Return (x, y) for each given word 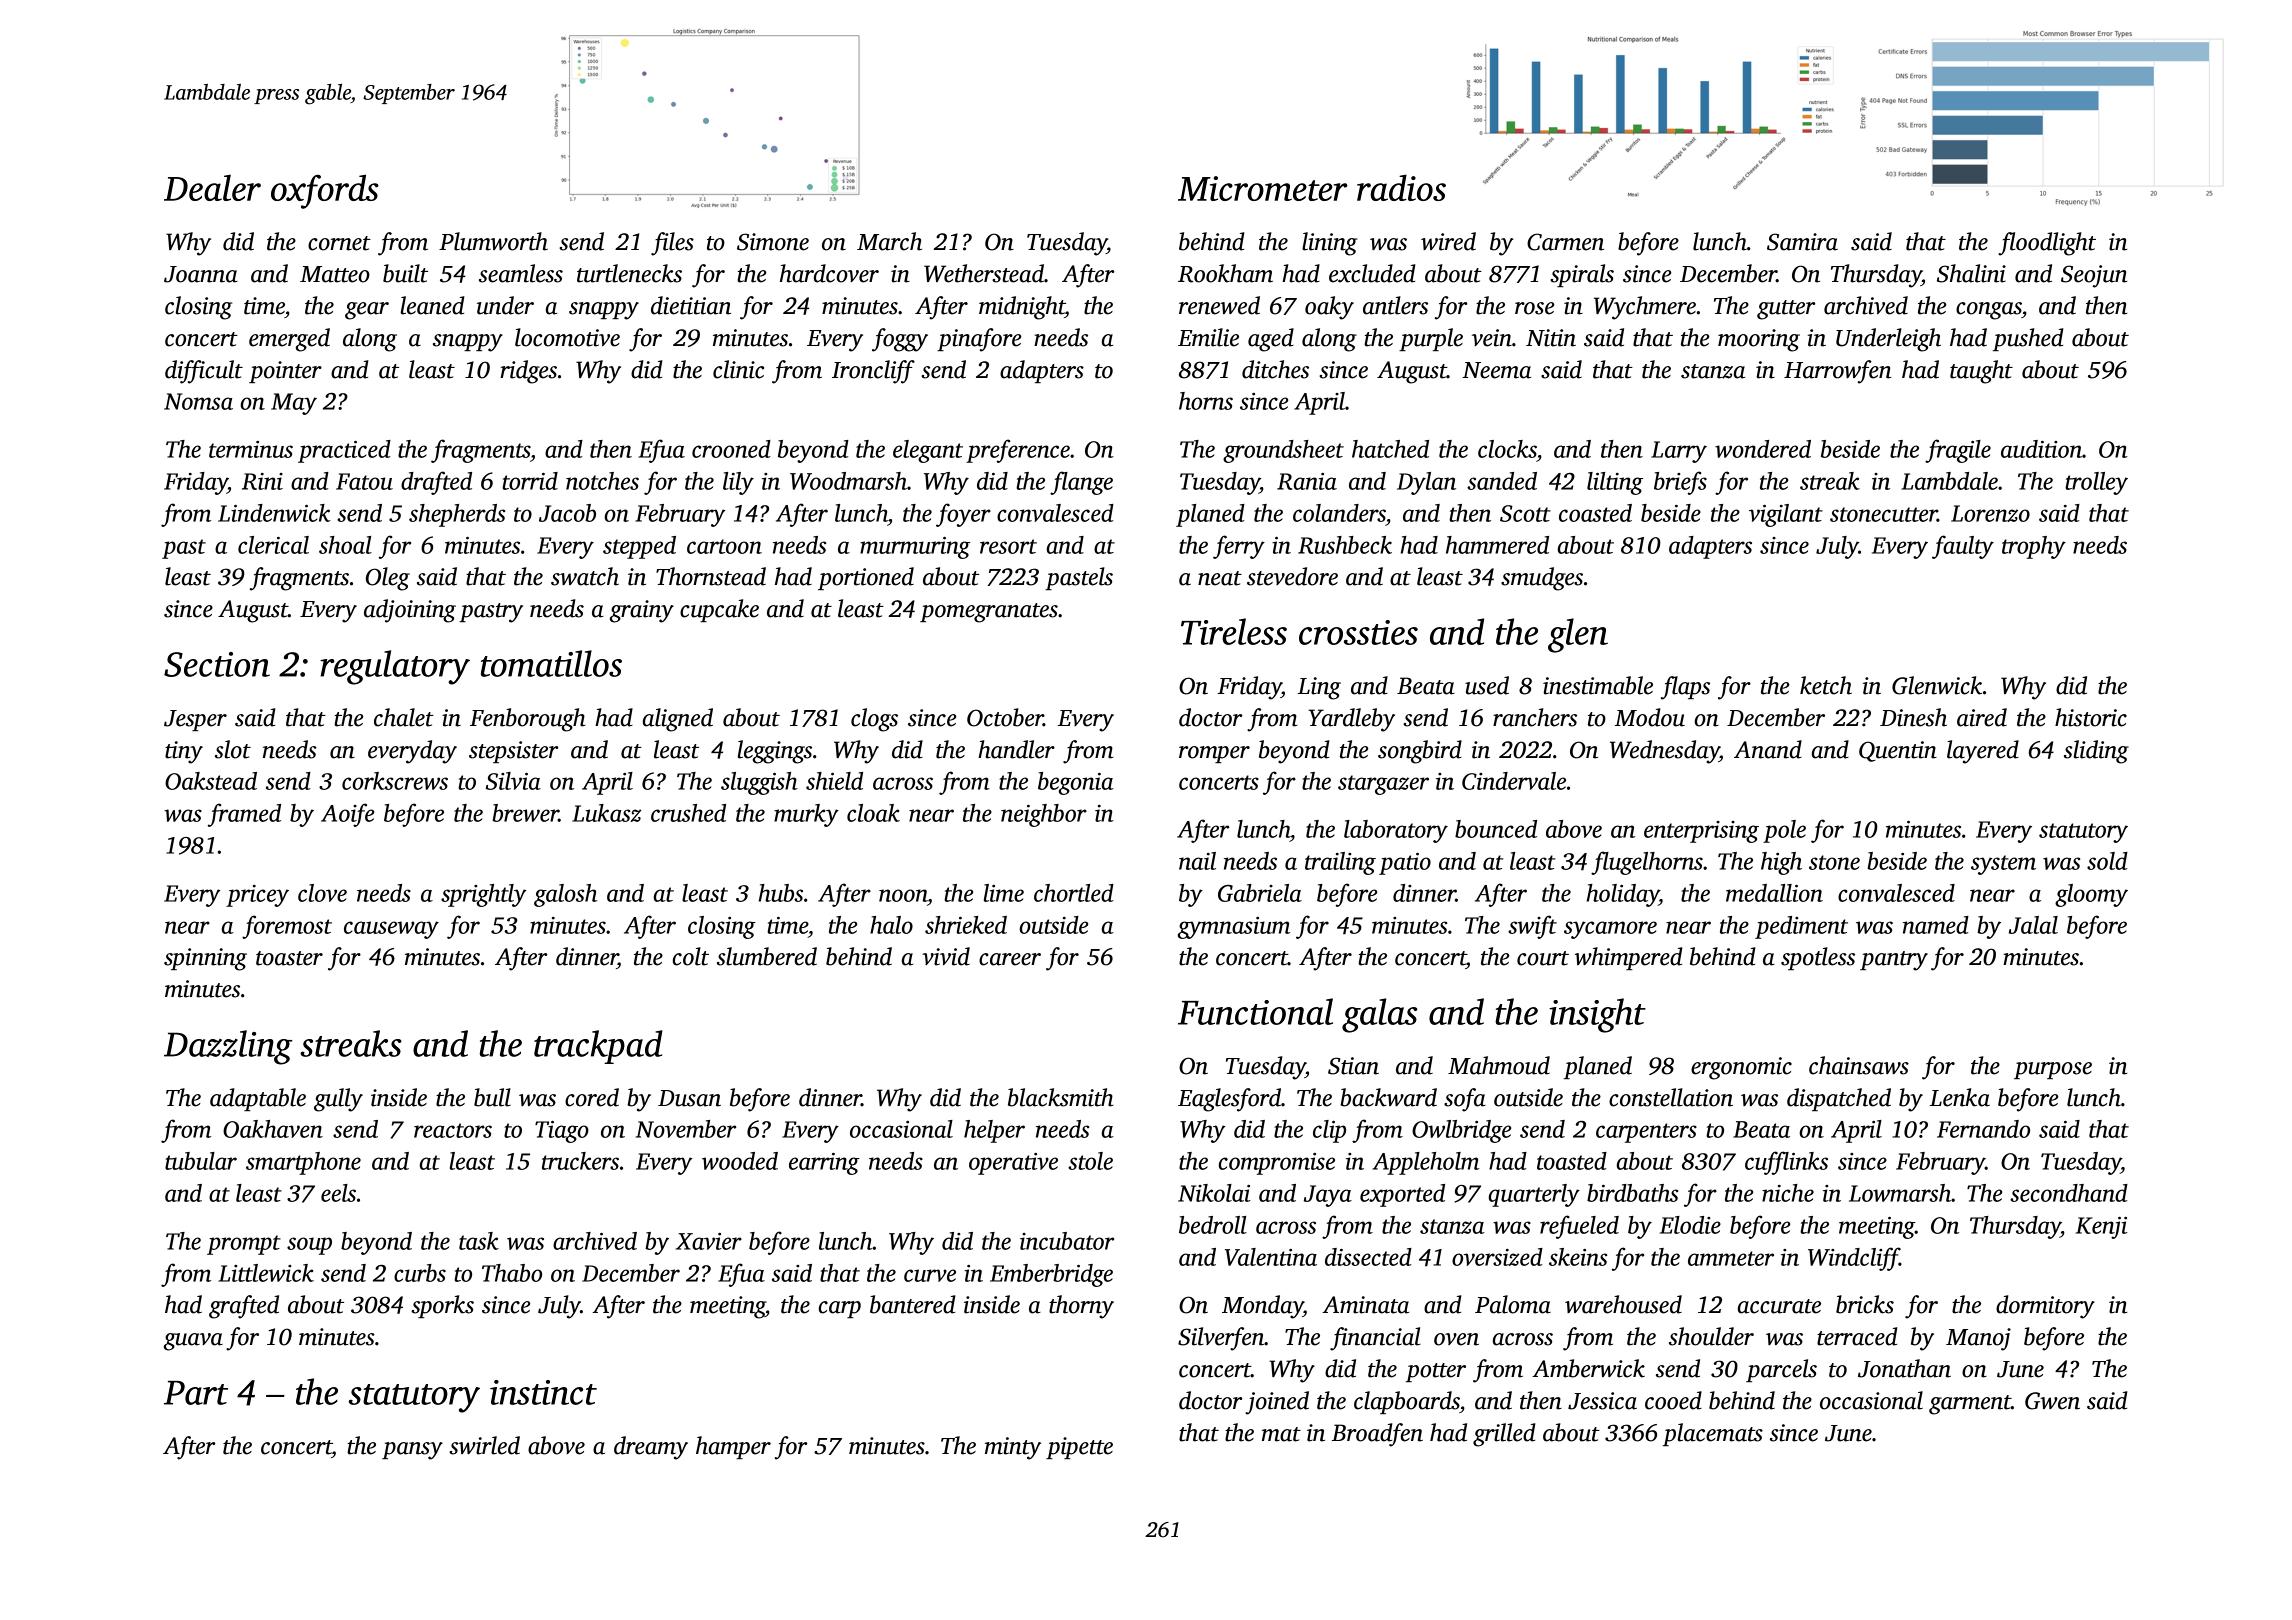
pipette (1079, 1448)
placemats (1713, 1434)
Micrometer (1263, 188)
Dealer (212, 187)
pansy (412, 1451)
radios (1401, 187)
